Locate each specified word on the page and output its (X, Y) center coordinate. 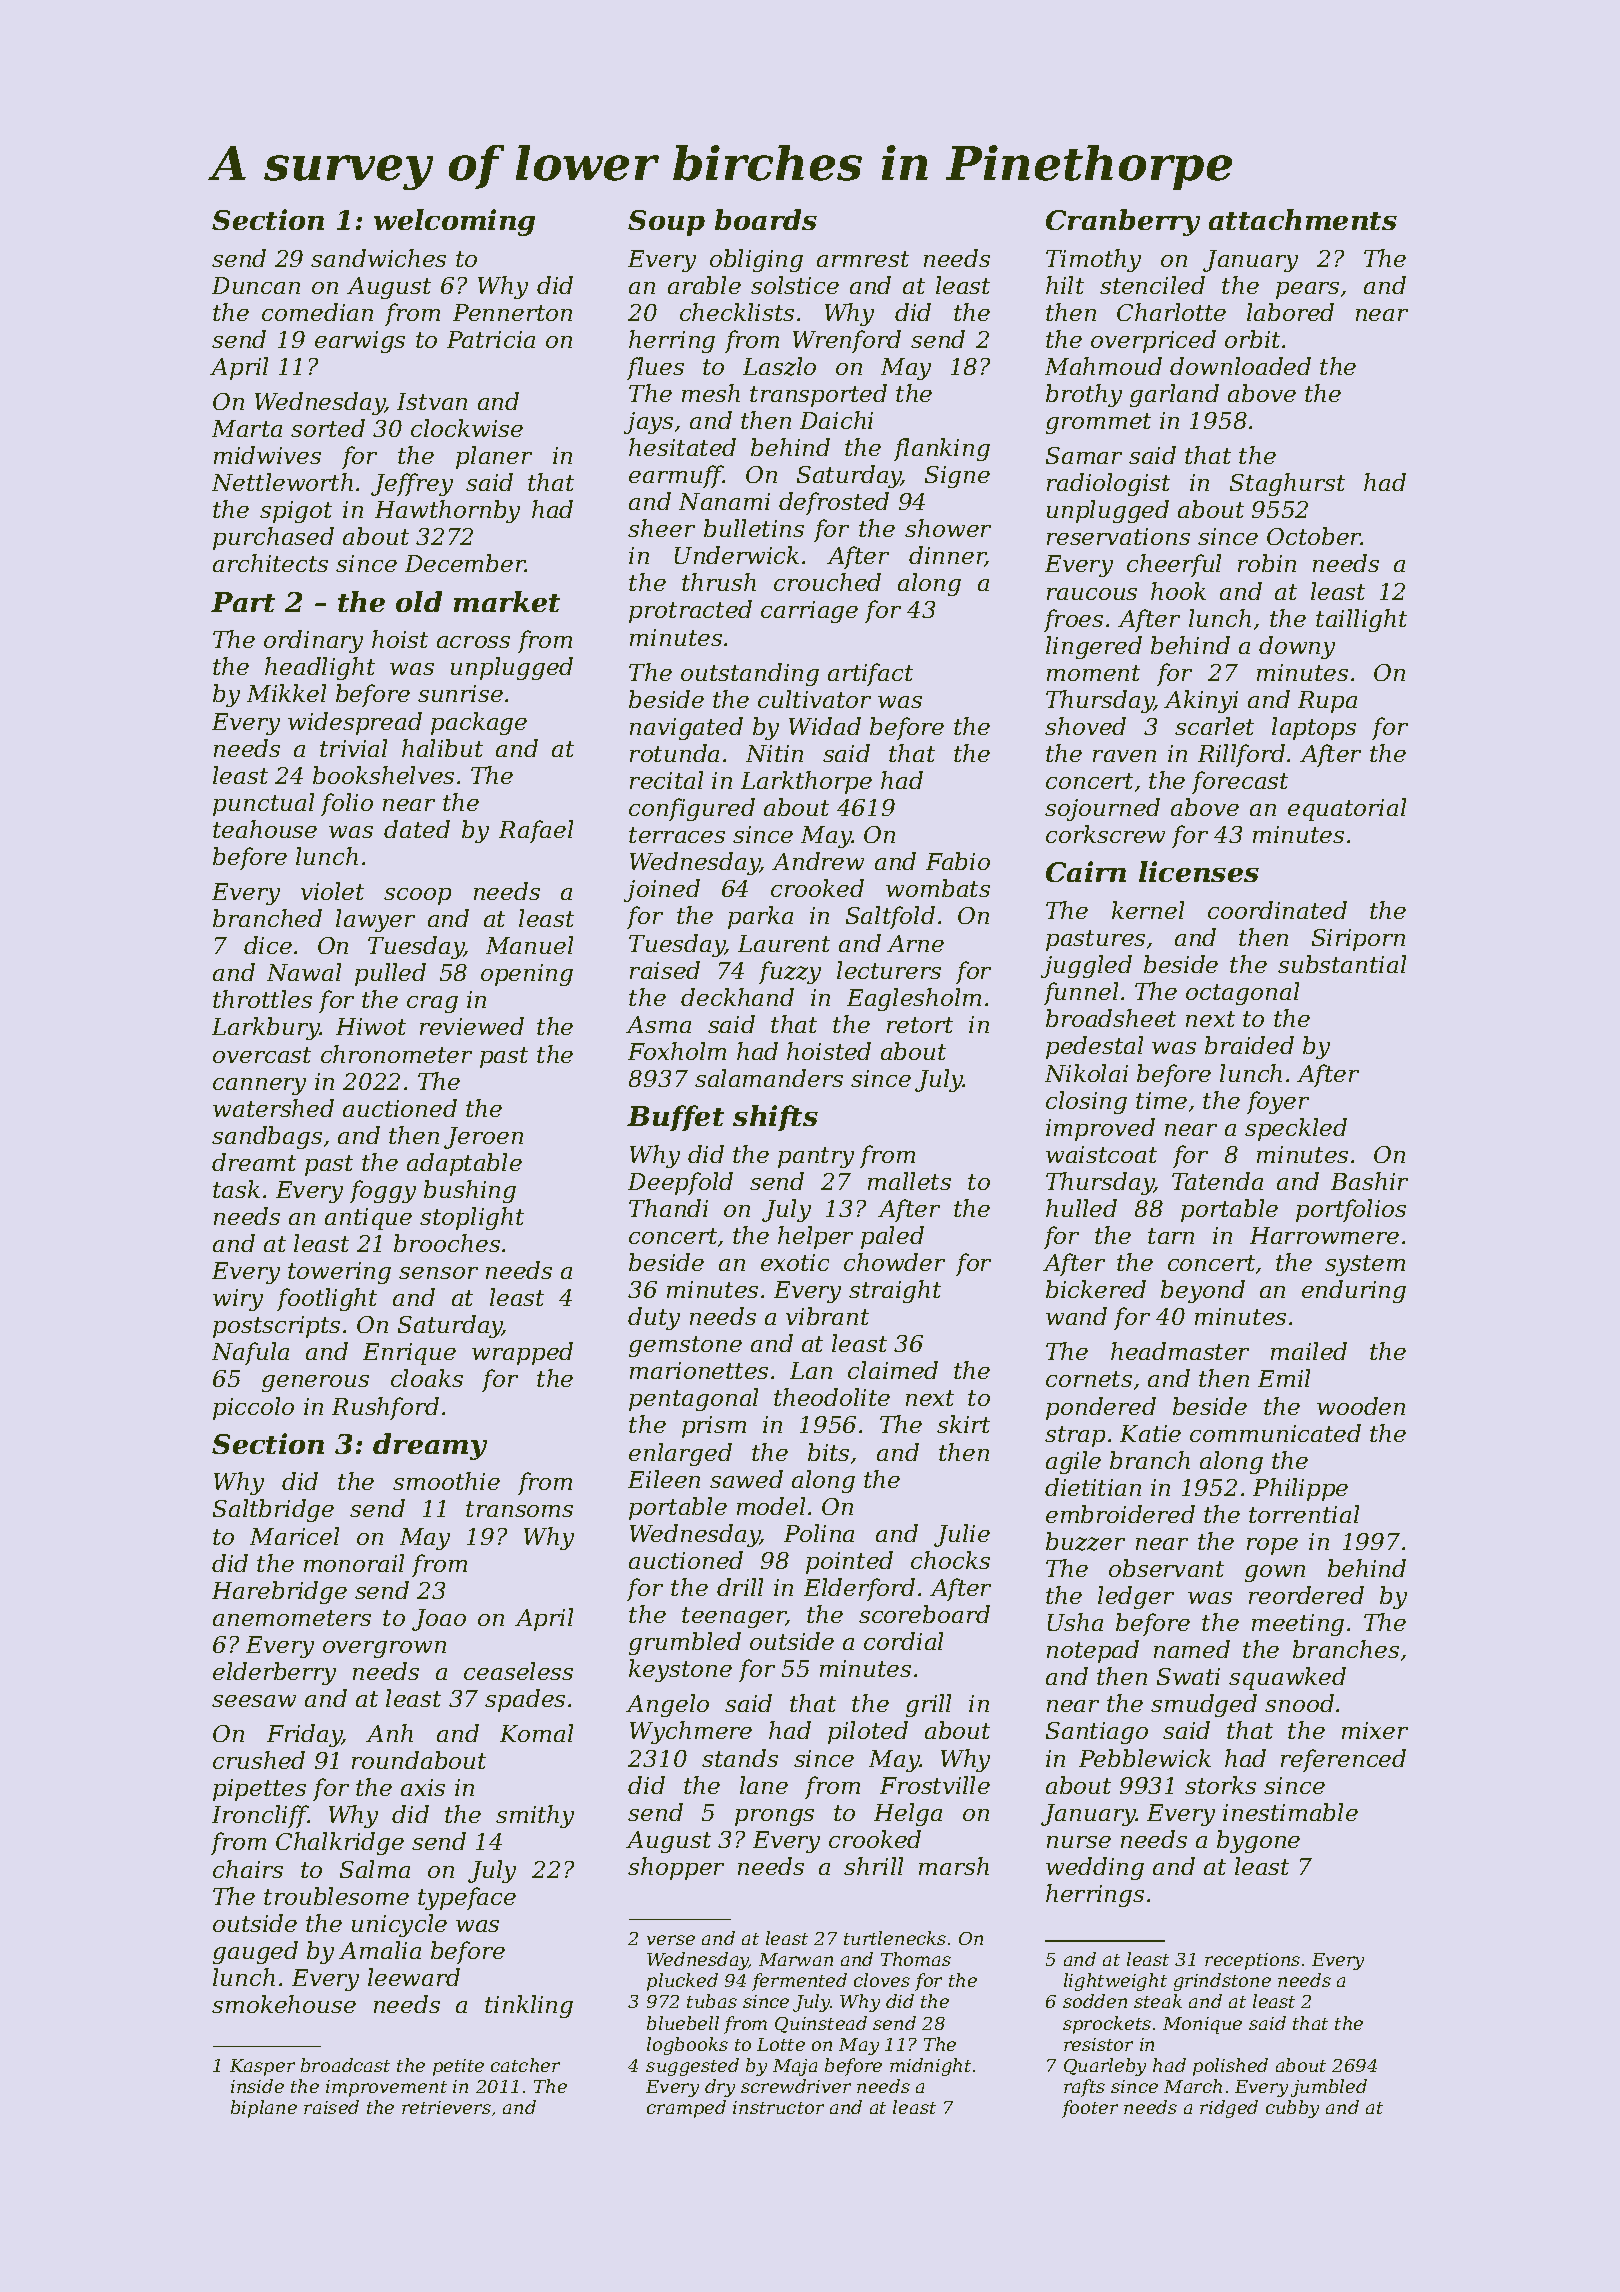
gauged (255, 1952)
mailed (1309, 1351)
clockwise (467, 428)
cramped (686, 2109)
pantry (816, 1157)
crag (432, 1004)
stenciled (1152, 285)
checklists (737, 312)
